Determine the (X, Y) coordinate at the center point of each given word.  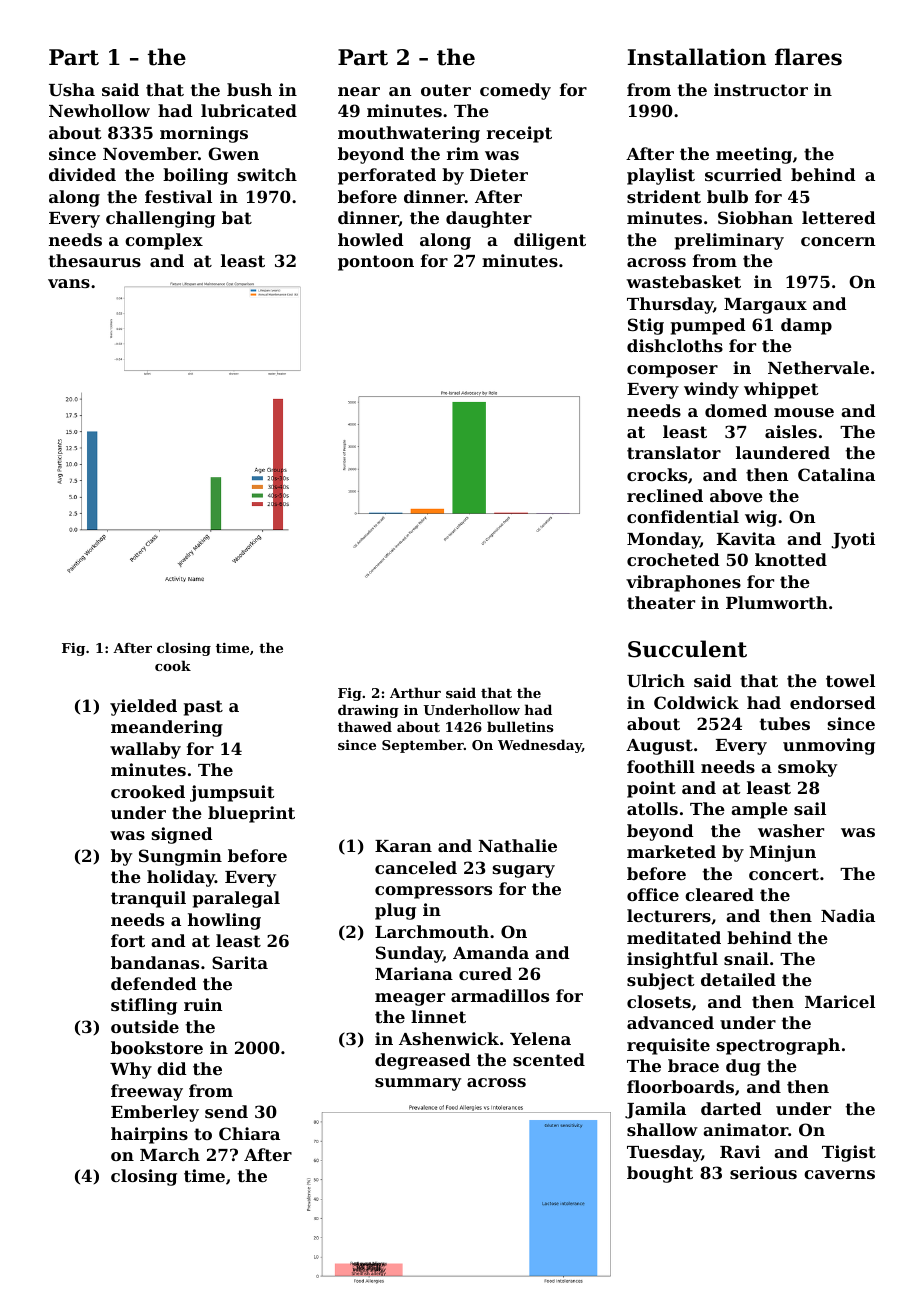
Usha (72, 89)
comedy (515, 91)
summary (418, 1084)
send (226, 1111)
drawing (368, 711)
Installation (697, 57)
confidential (683, 516)
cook (173, 665)
